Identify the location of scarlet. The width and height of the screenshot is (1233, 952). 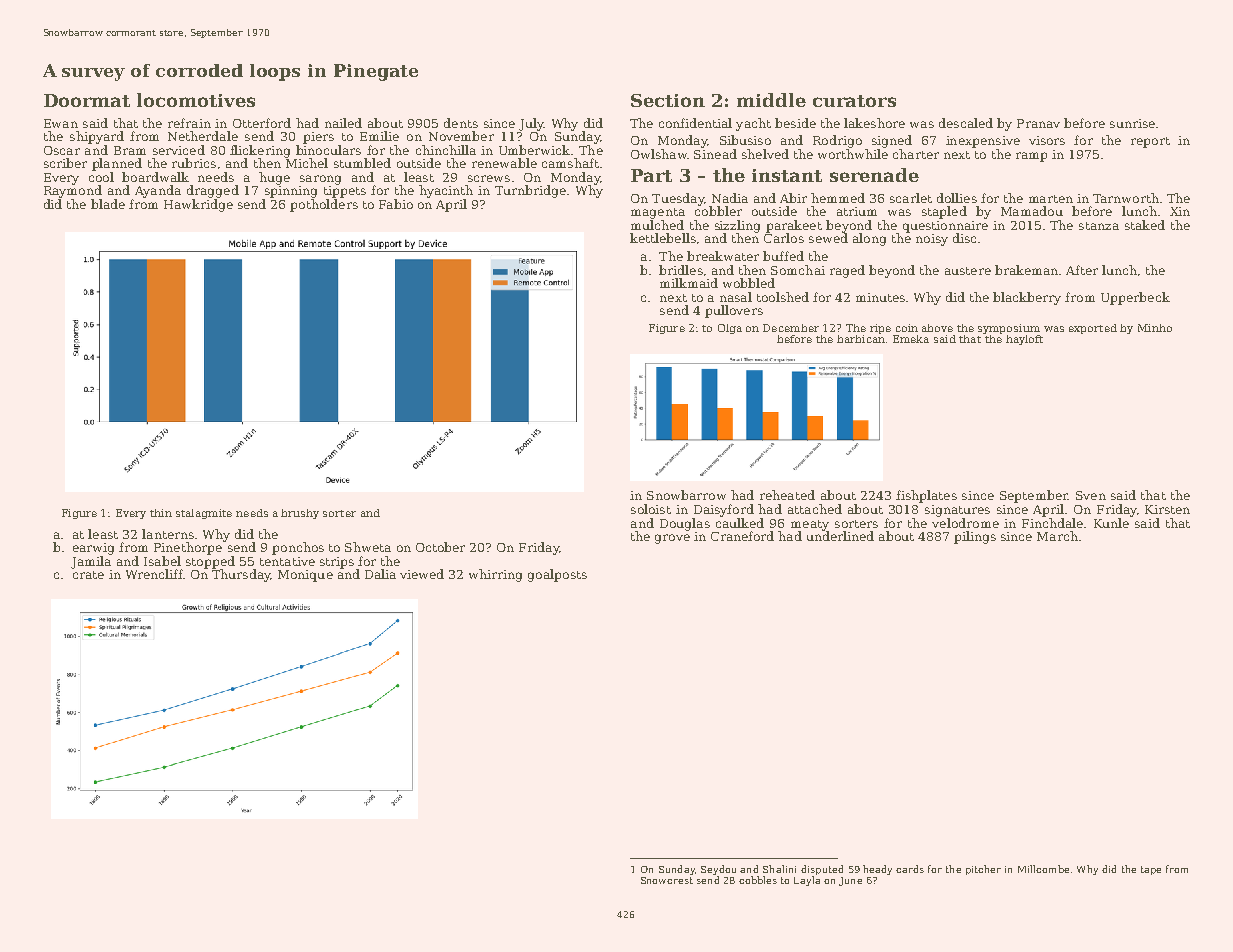
(911, 198).
